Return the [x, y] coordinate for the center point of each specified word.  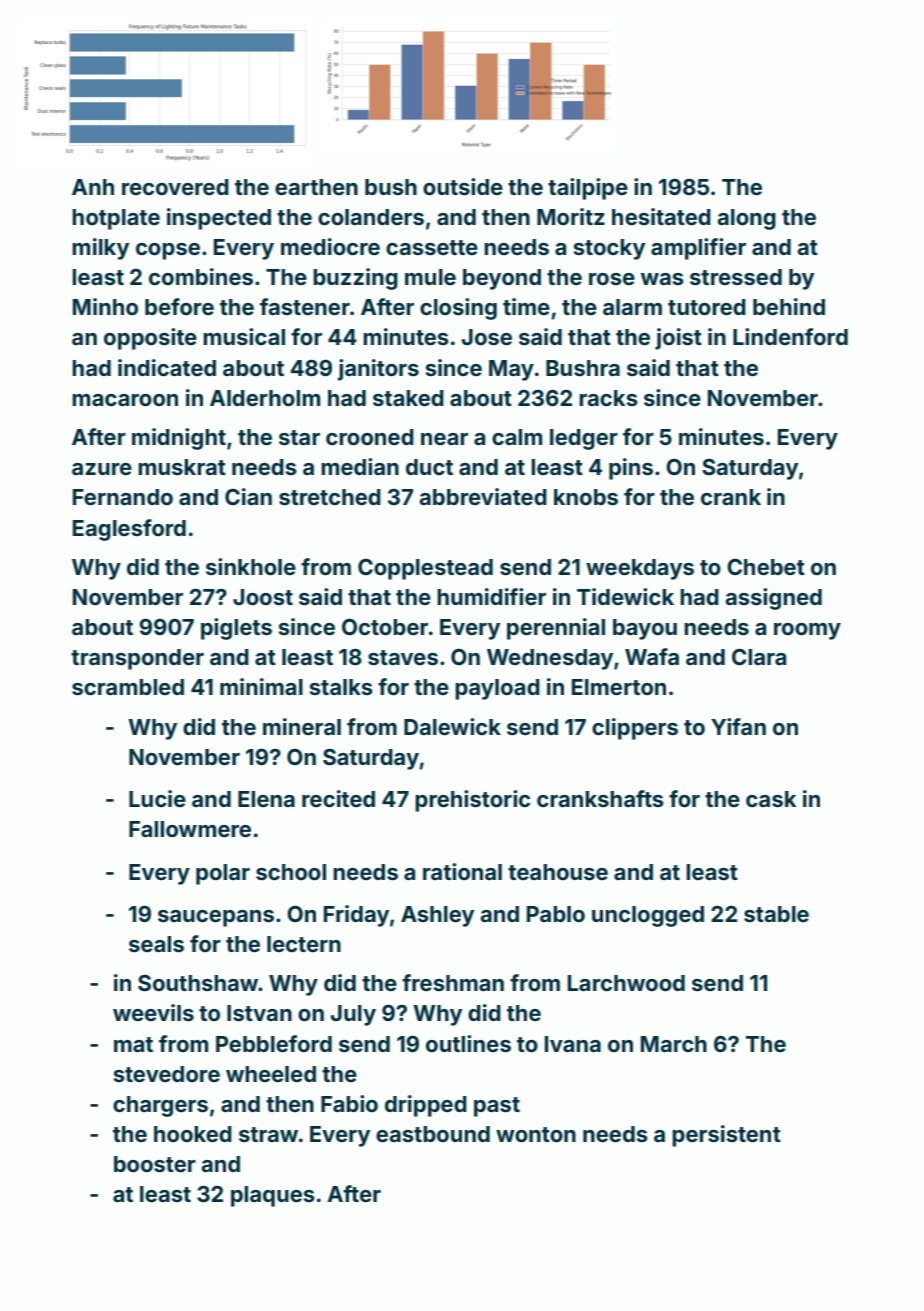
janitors [378, 370]
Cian [248, 496]
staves [403, 657]
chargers [160, 1106]
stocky [609, 249]
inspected [219, 219]
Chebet [766, 567]
